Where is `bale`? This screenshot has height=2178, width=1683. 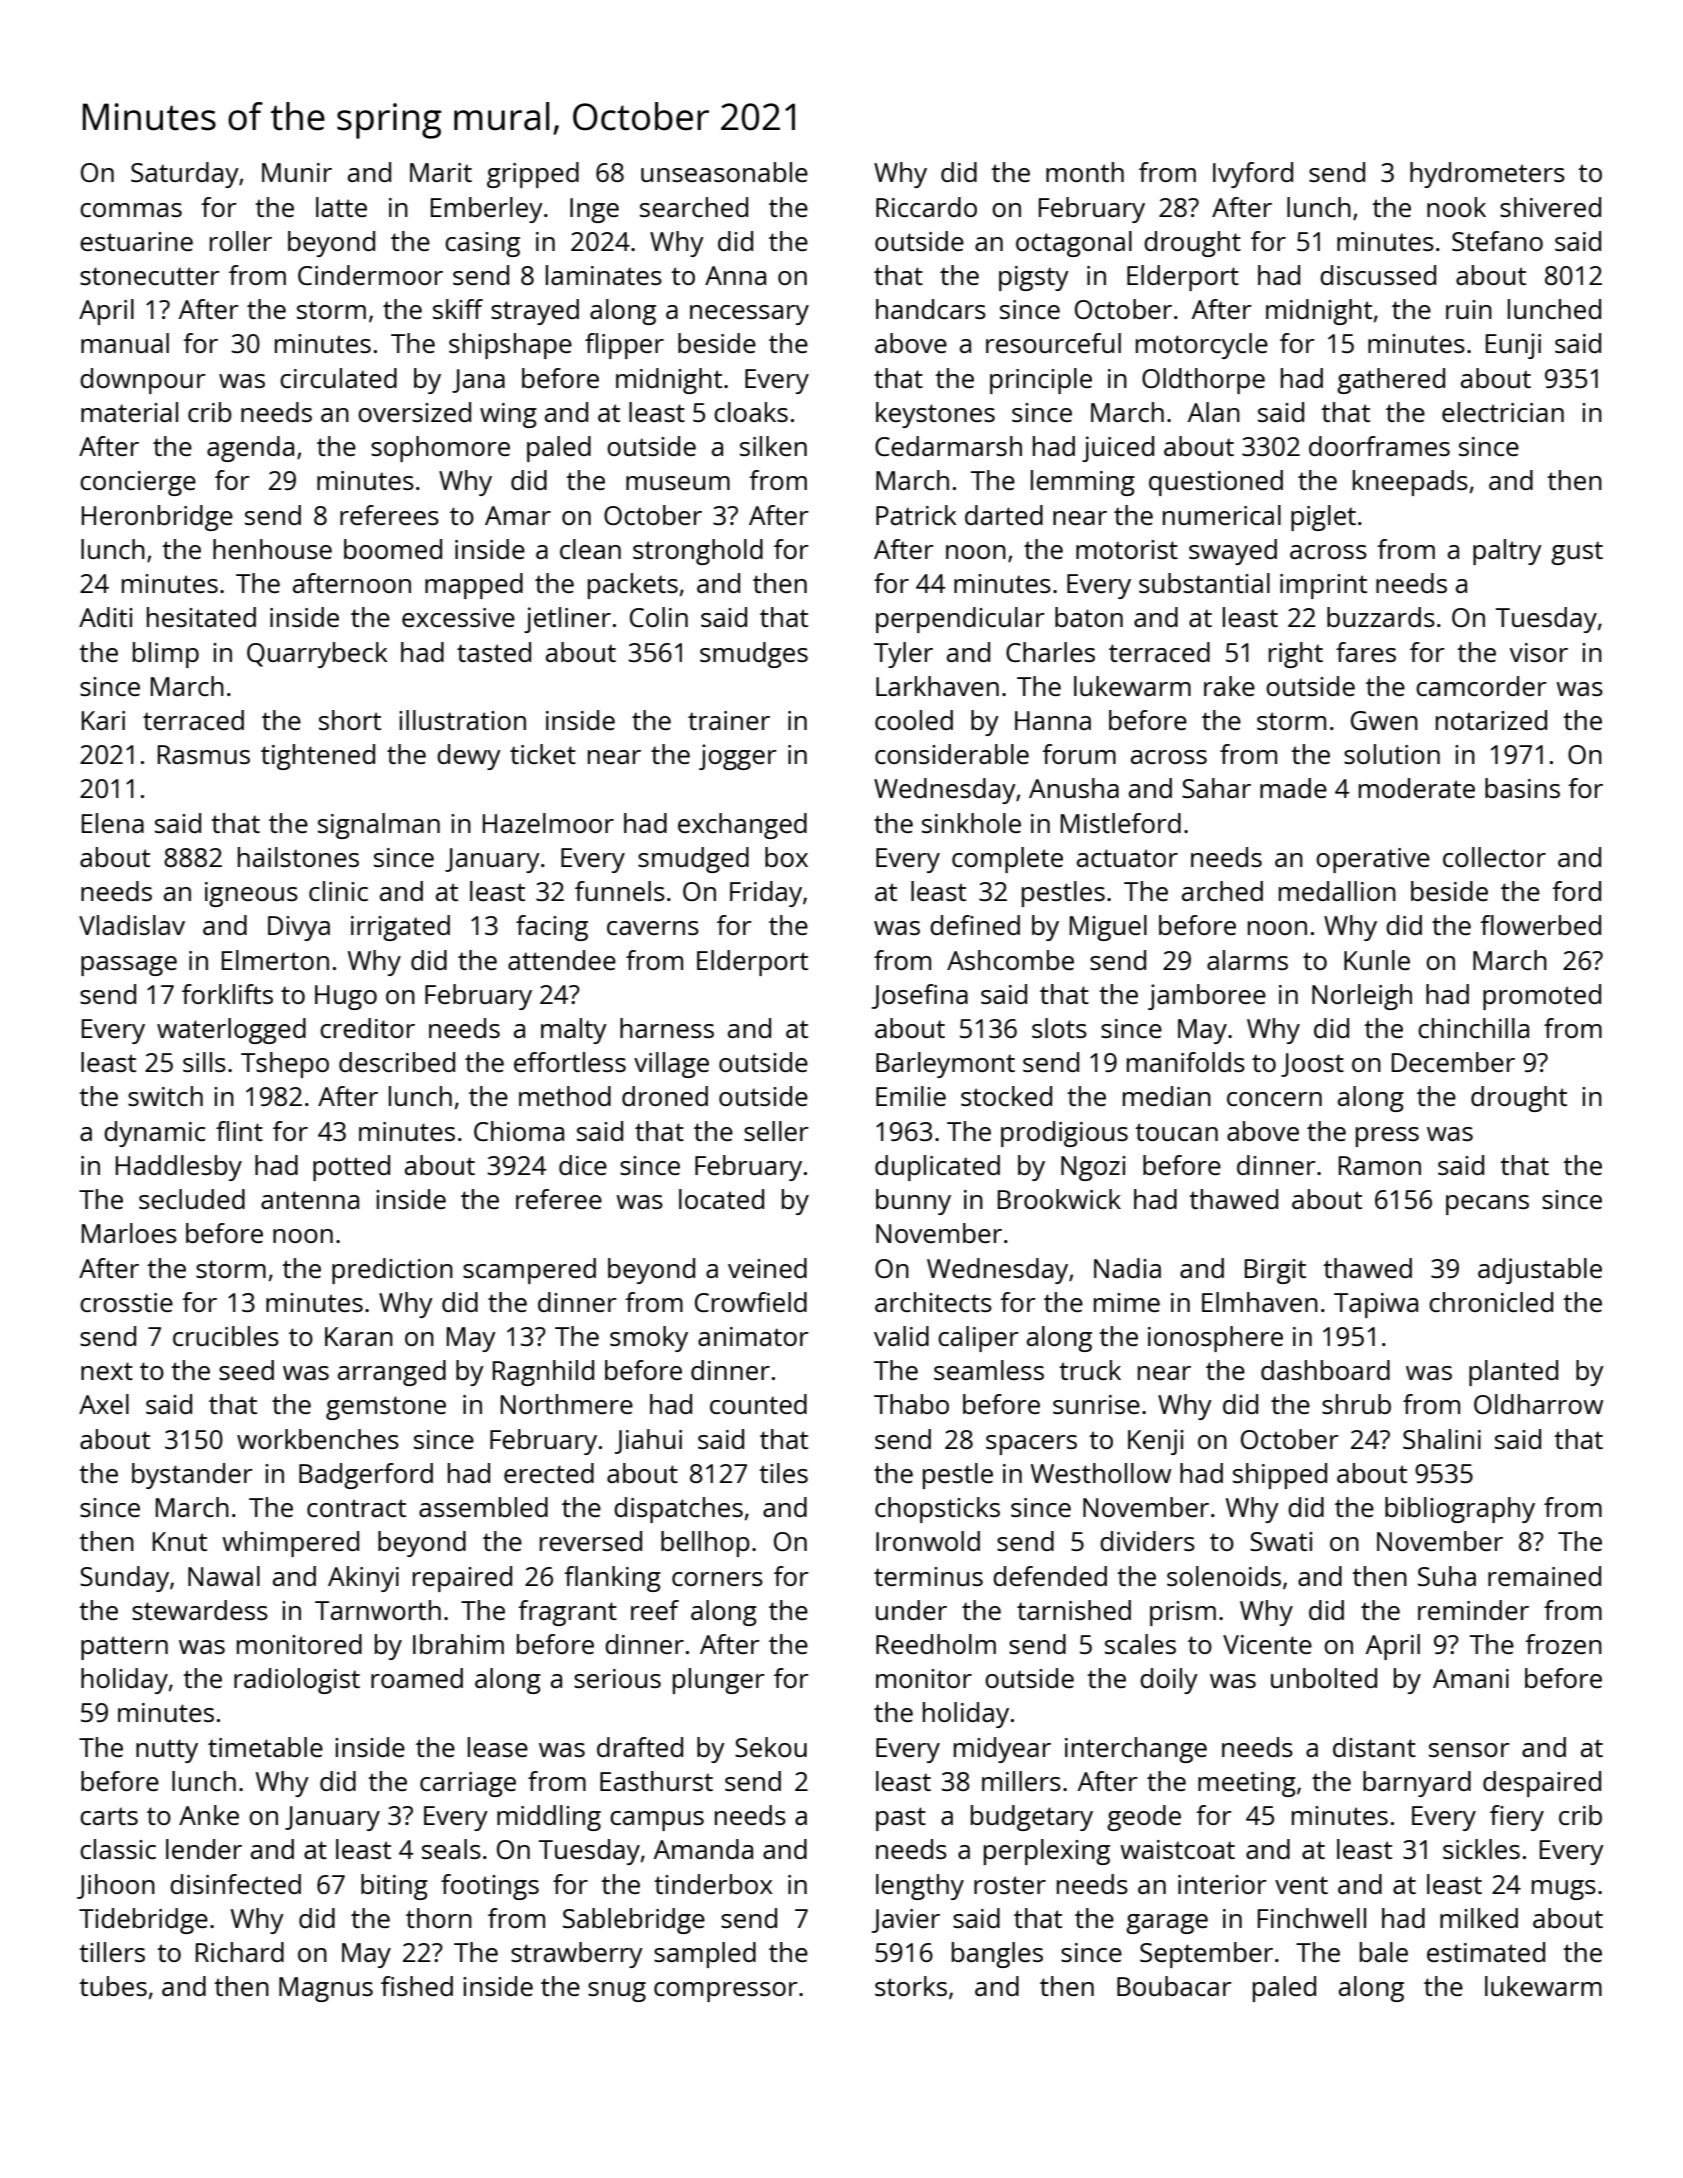
bale is located at coordinates (1384, 1952).
